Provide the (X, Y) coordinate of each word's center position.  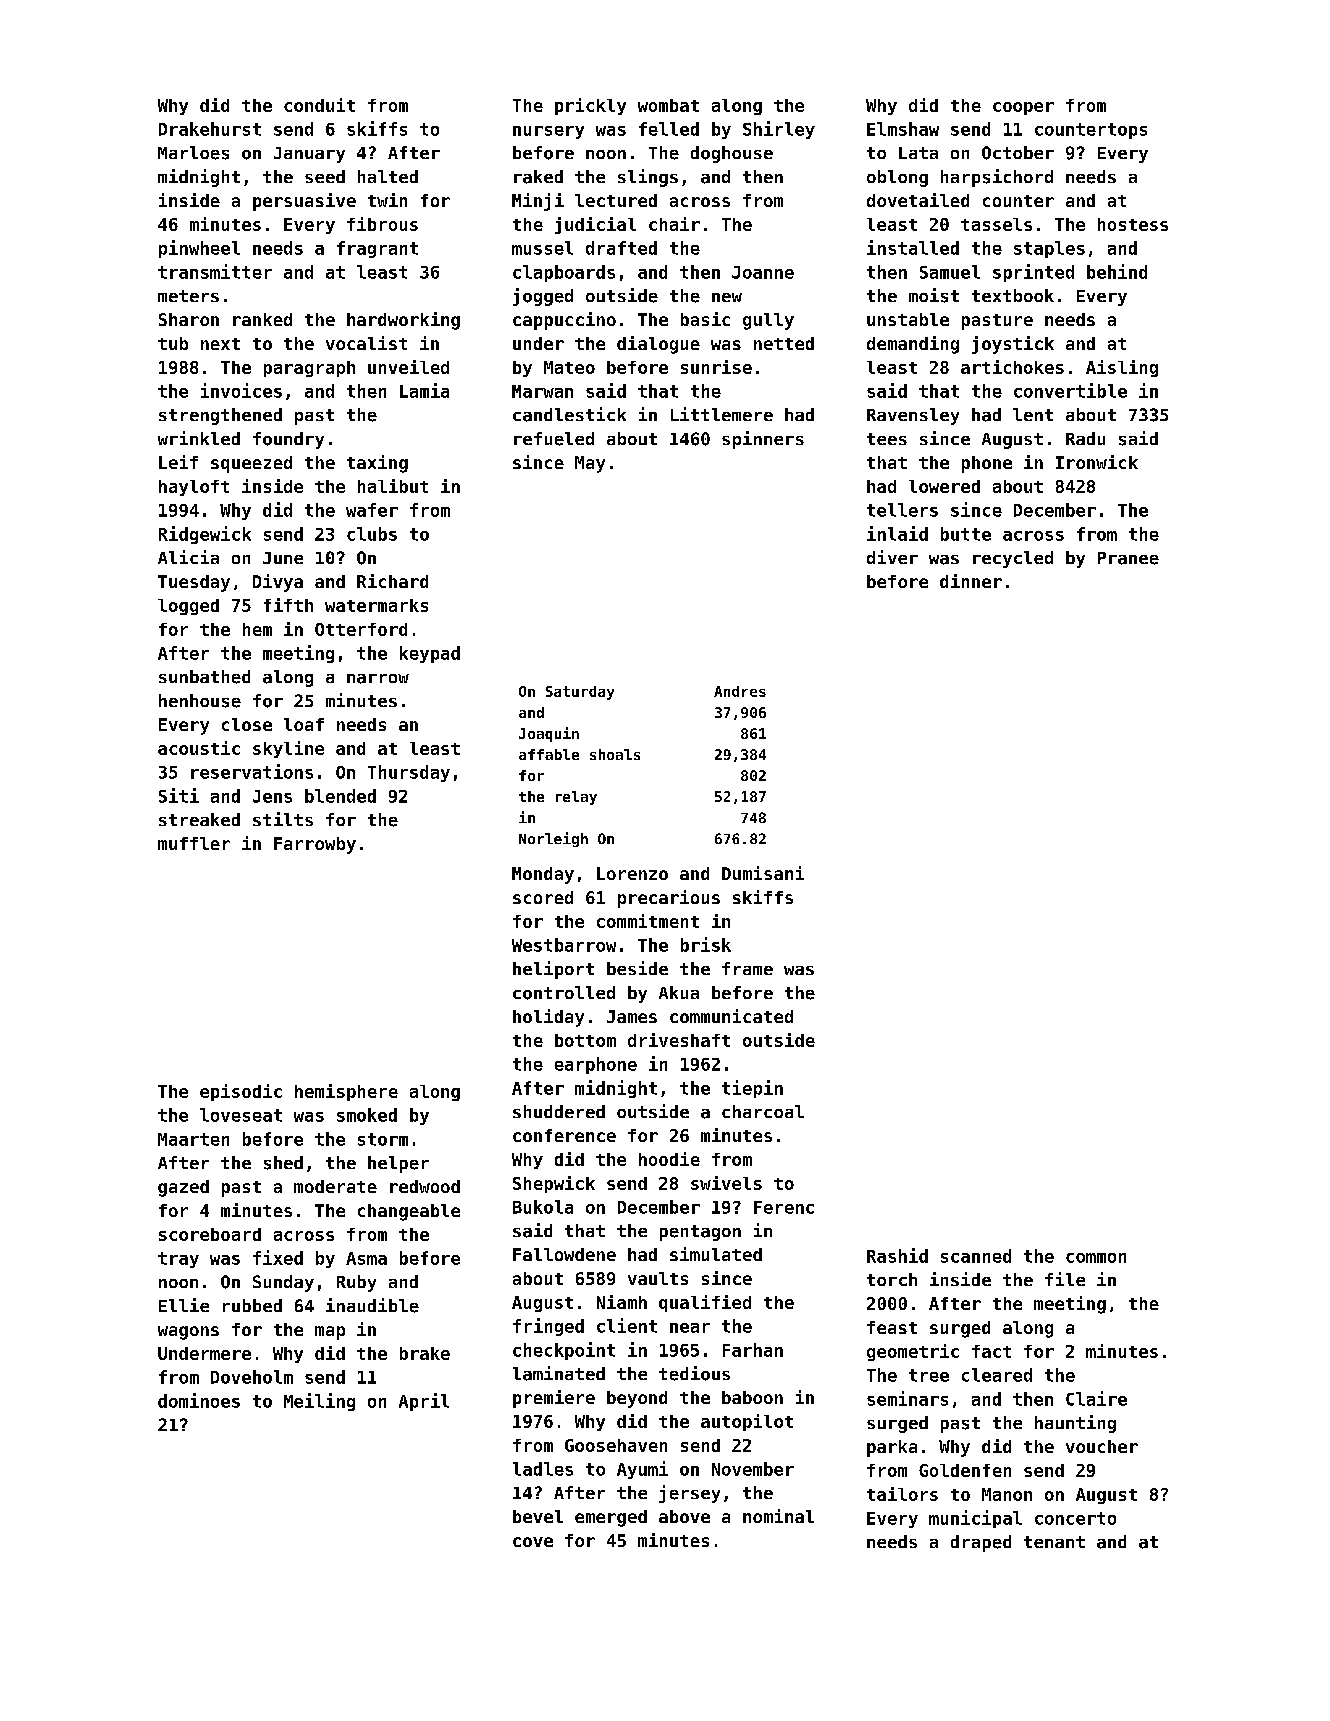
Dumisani (763, 873)
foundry (288, 440)
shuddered (559, 1111)
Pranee (1128, 558)
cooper (1023, 108)
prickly (590, 106)
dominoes (199, 1400)
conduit (319, 105)
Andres (740, 691)
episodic (241, 1092)
